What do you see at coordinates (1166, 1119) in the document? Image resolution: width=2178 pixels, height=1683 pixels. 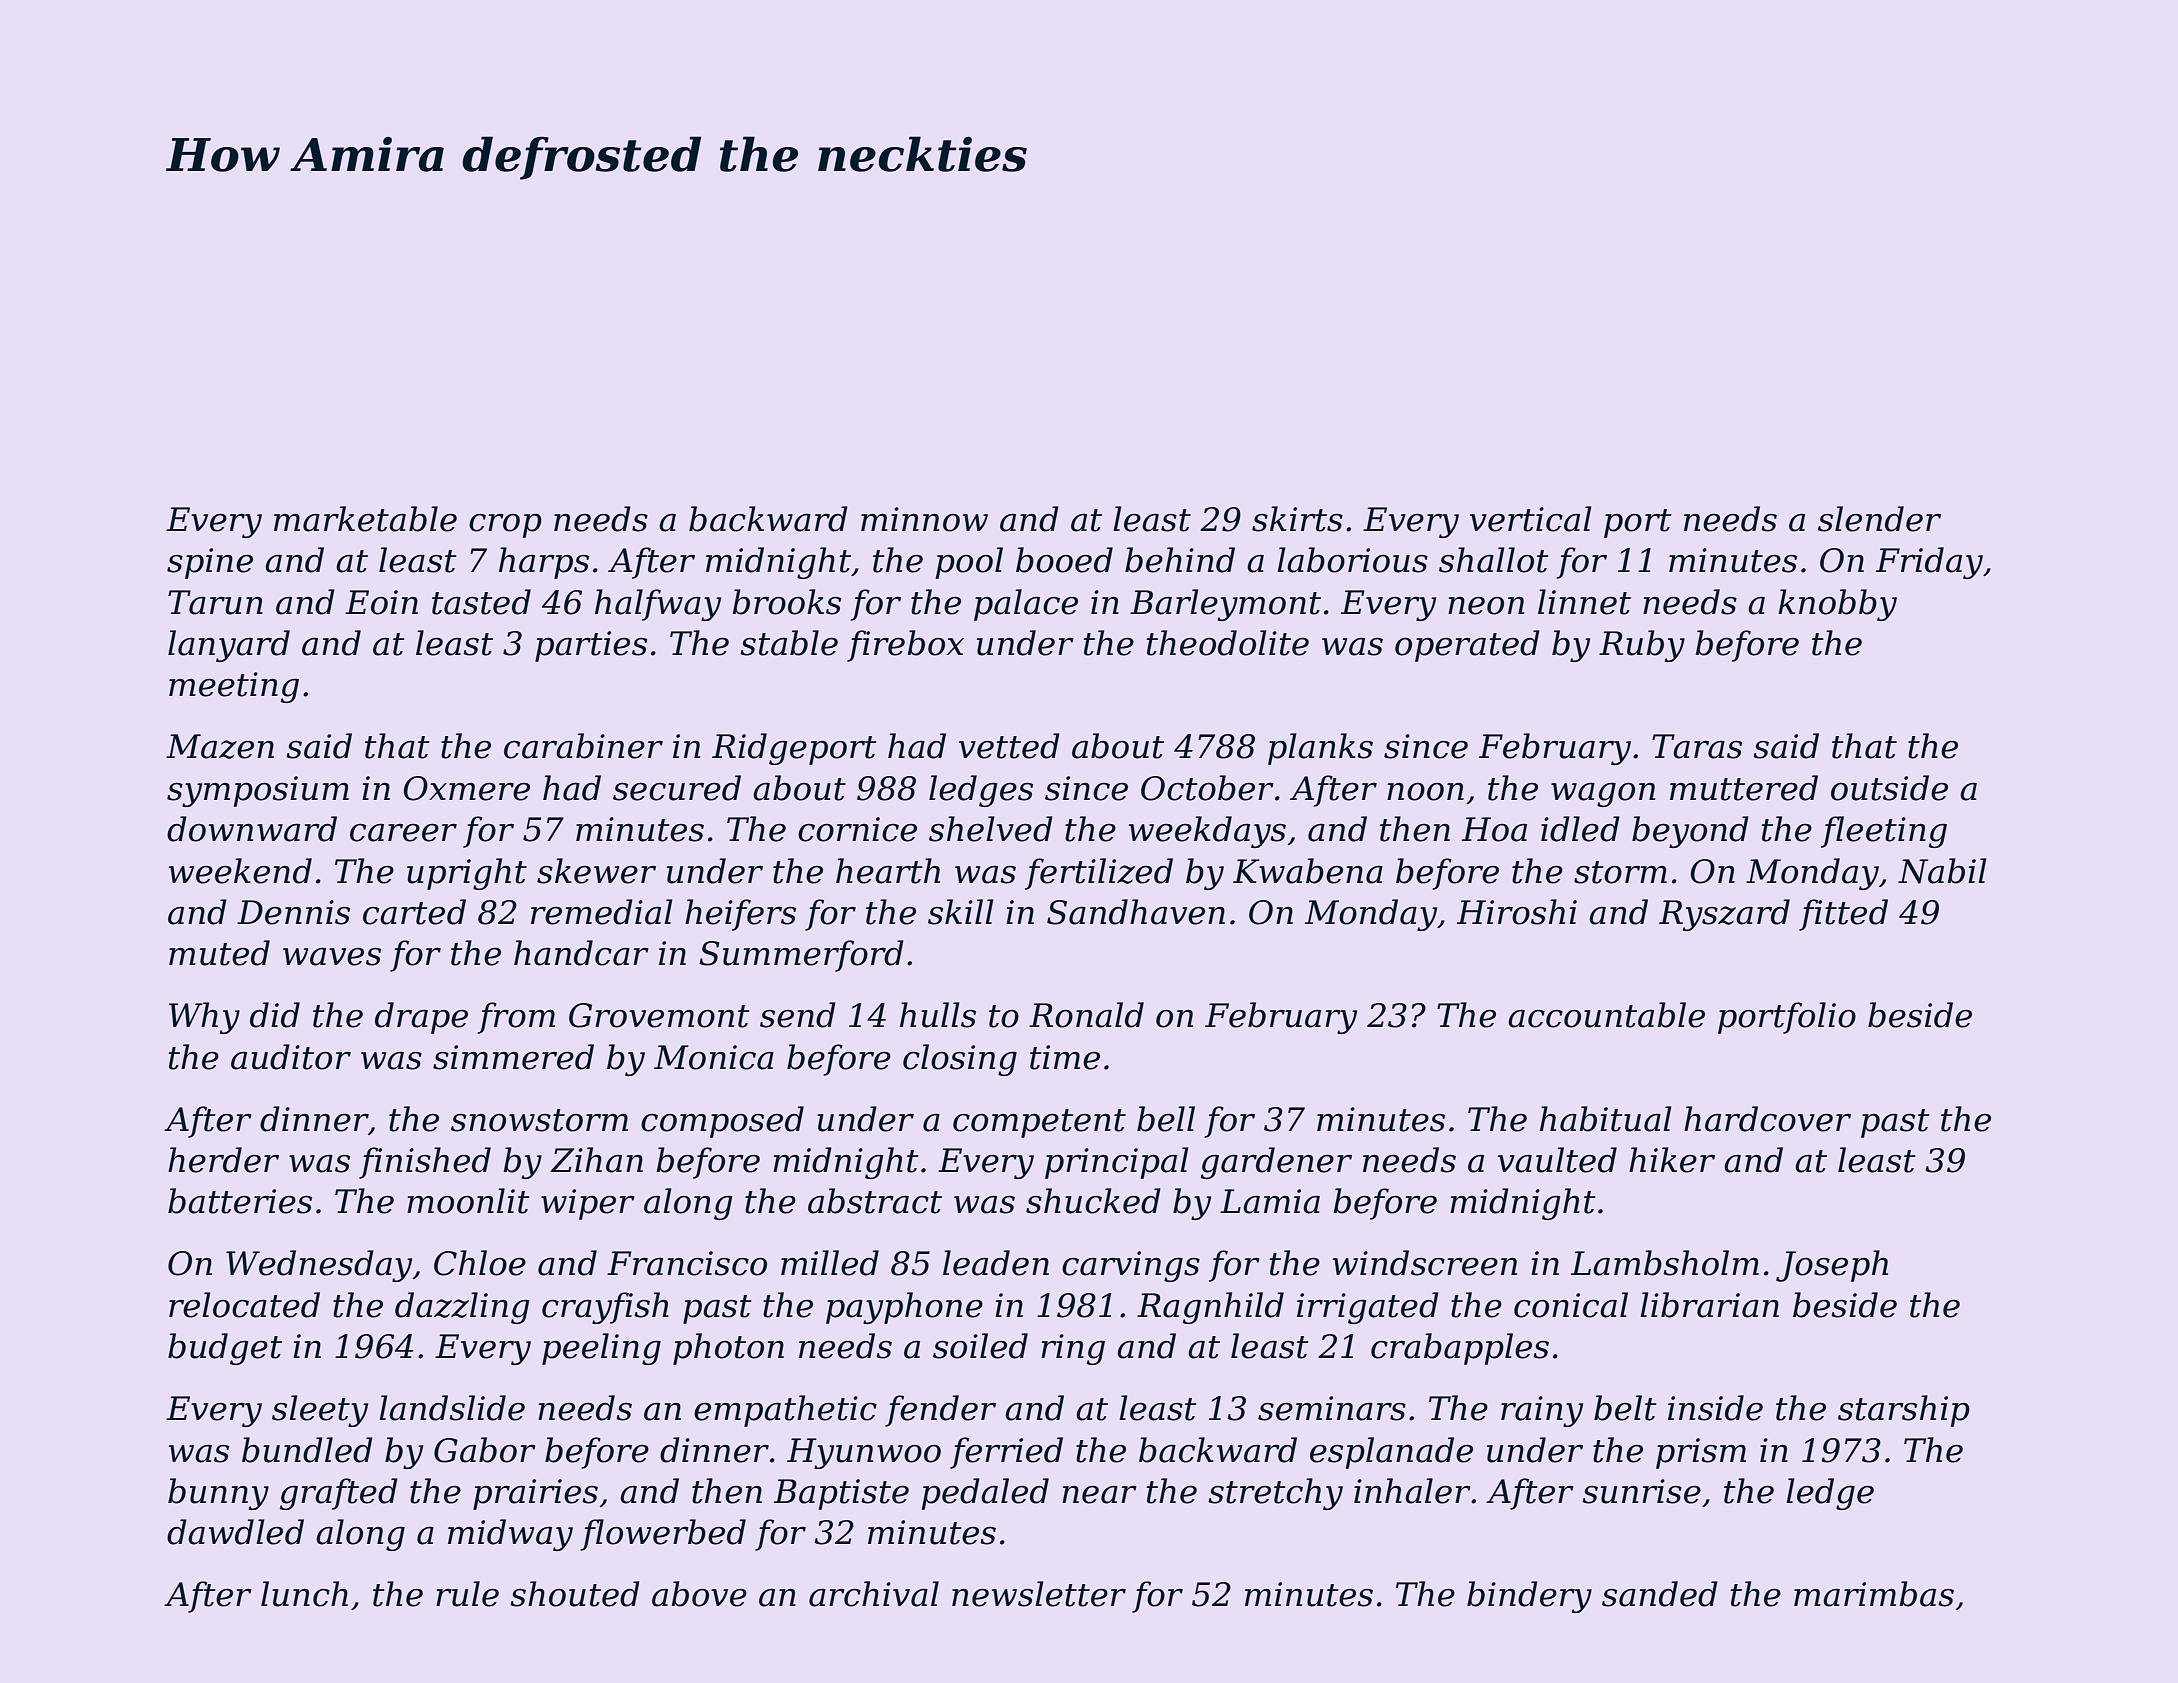 I see `bell` at bounding box center [1166, 1119].
